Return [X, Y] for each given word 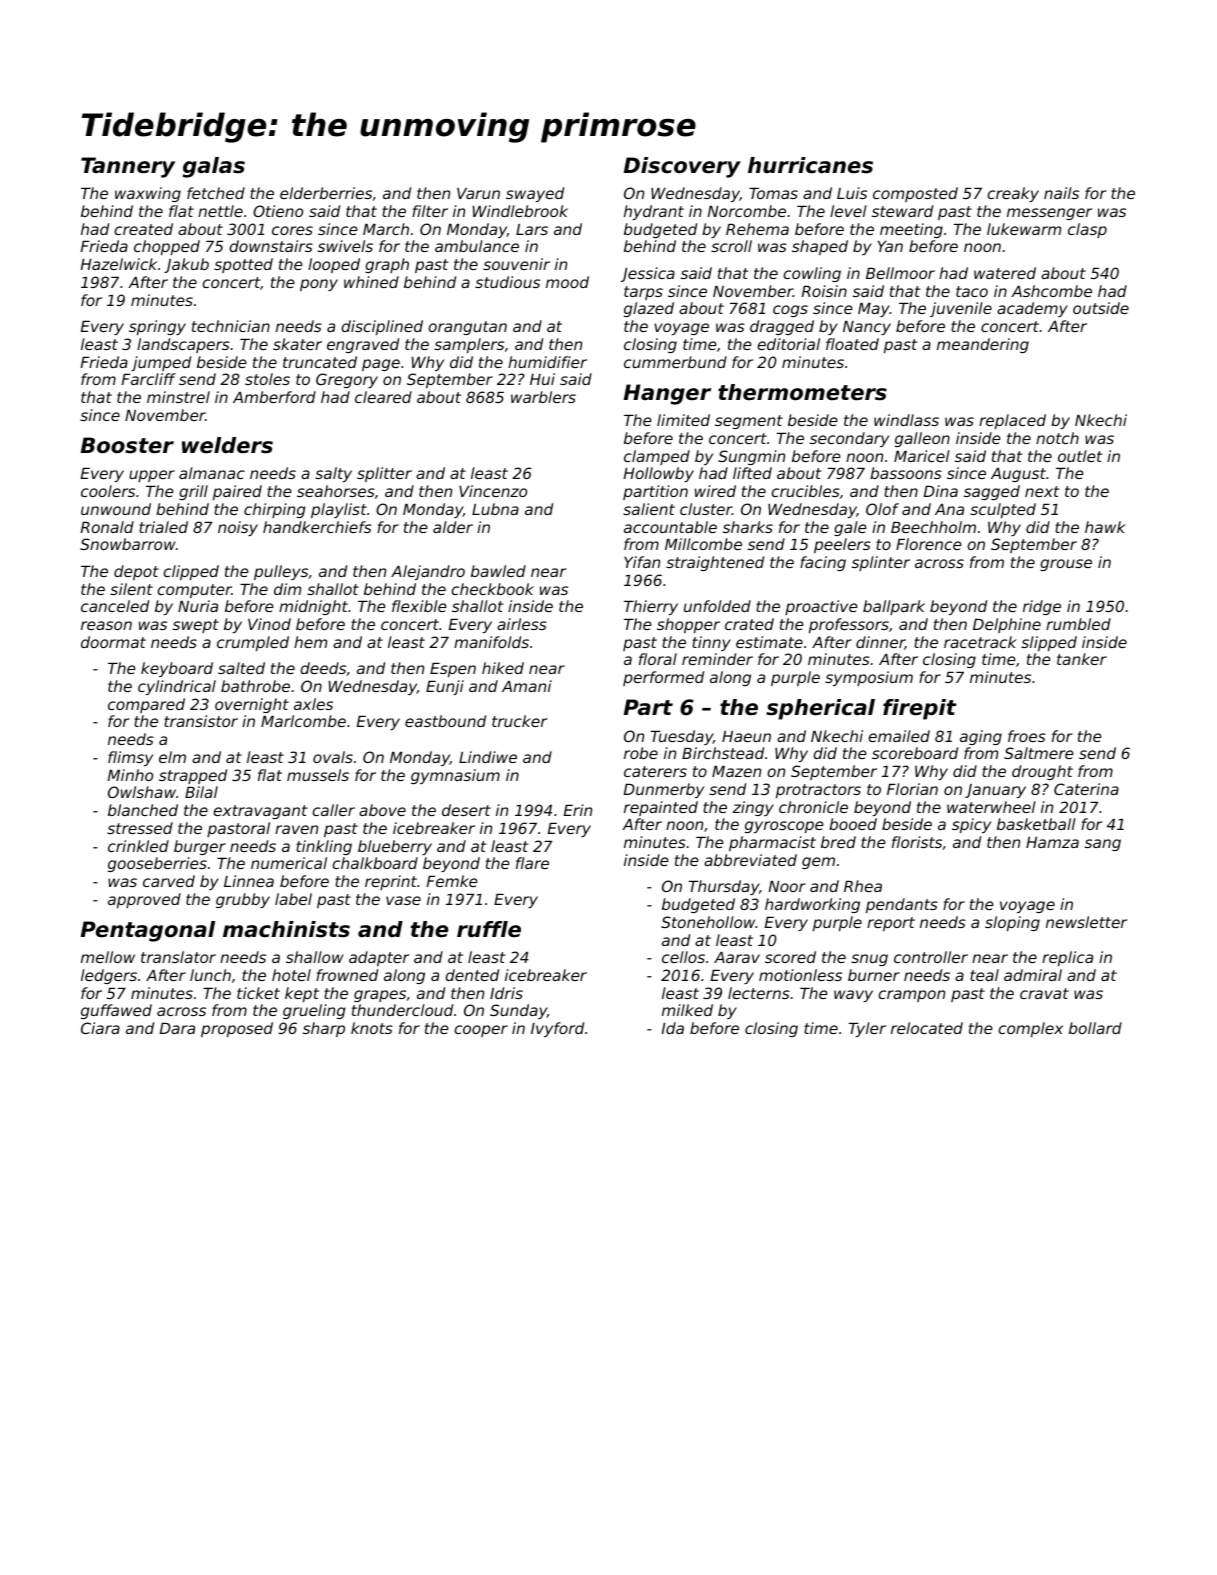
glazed [649, 309]
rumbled [1078, 624]
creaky [1013, 194]
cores [292, 230]
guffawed [116, 1011]
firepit [920, 709]
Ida [673, 1028]
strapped [193, 776]
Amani [527, 686]
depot [136, 572]
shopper [688, 625]
